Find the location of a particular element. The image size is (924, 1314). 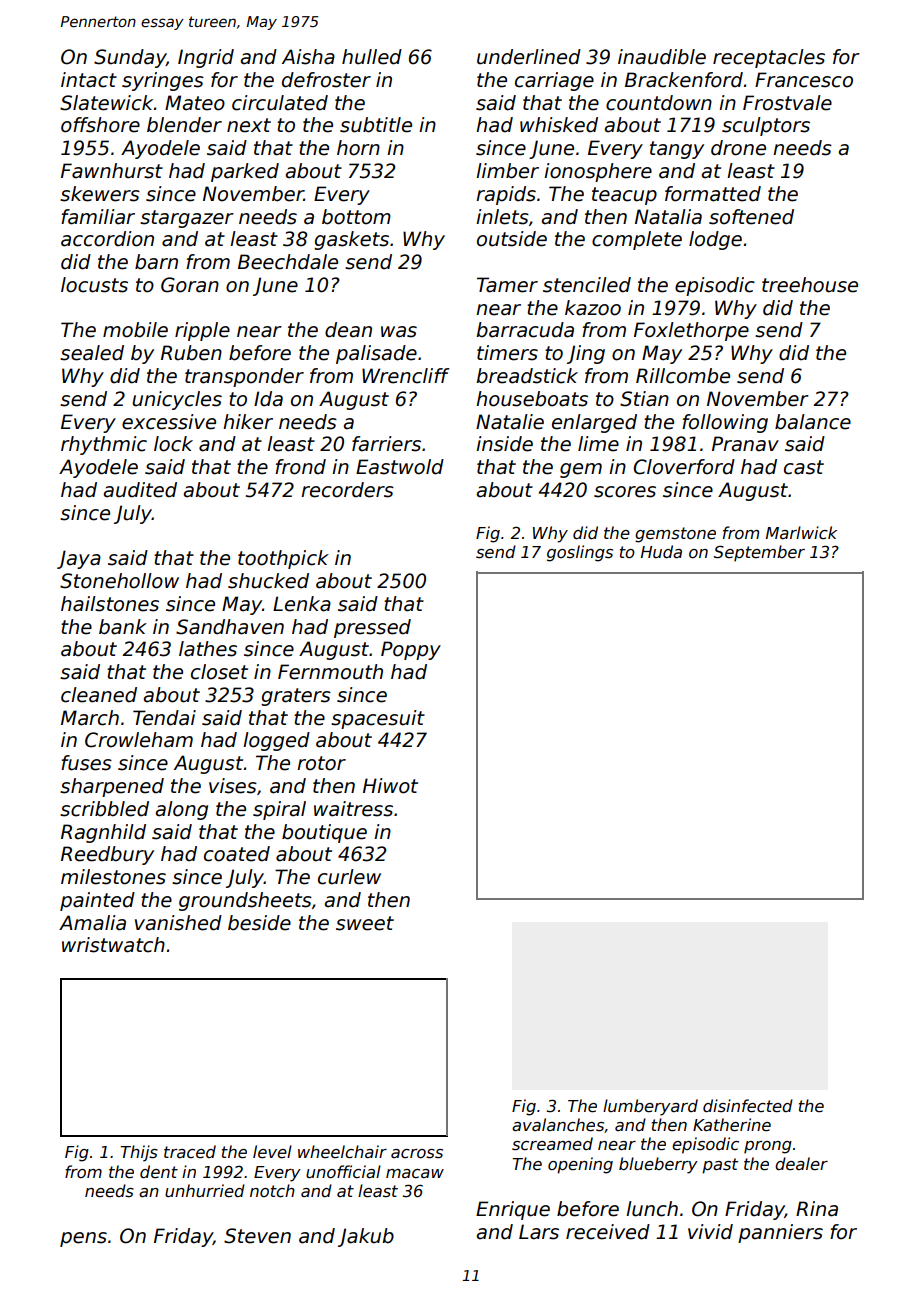

disinfected is located at coordinates (748, 1106).
